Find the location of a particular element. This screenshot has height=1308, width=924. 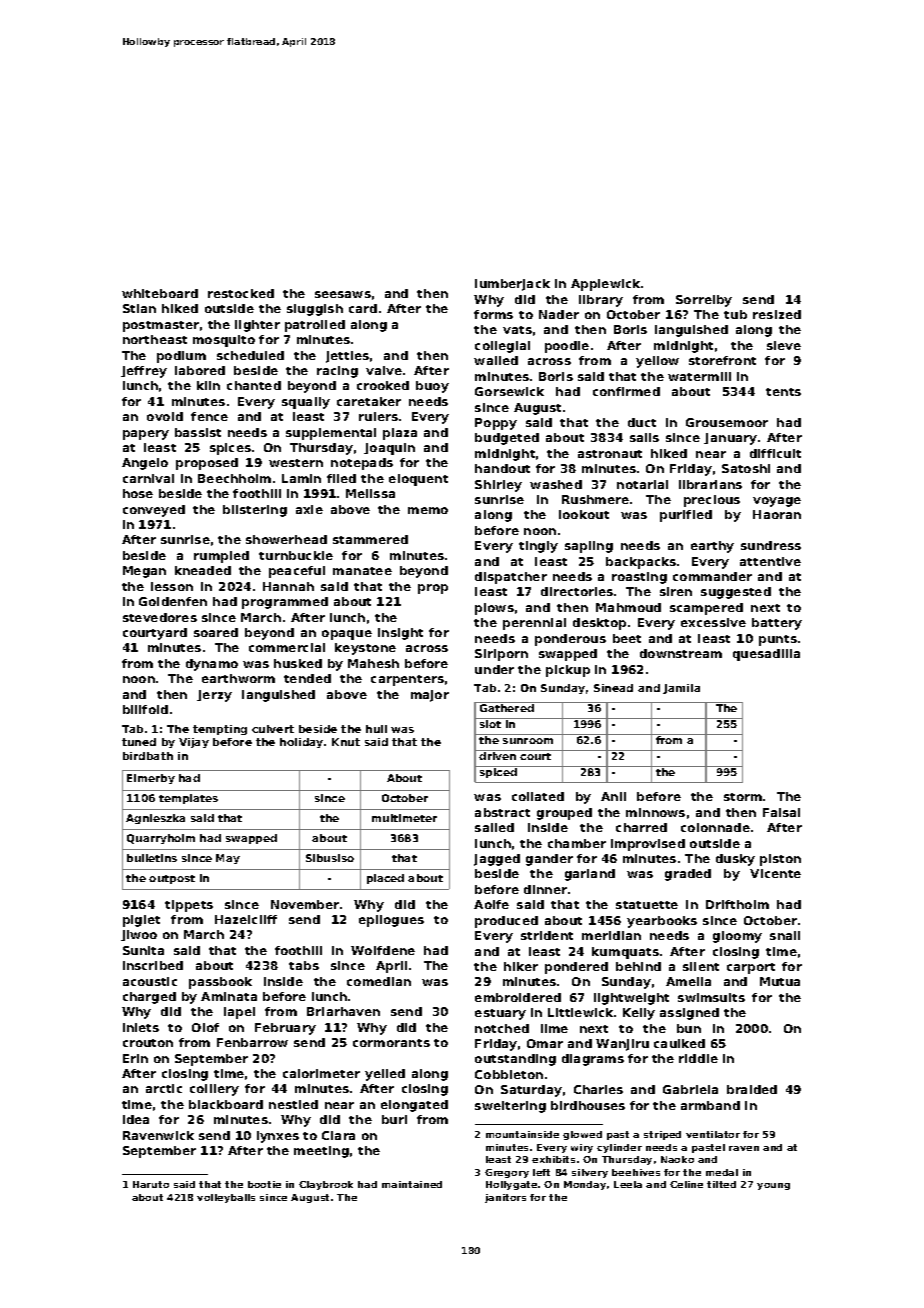

bulletins is located at coordinates (152, 858).
